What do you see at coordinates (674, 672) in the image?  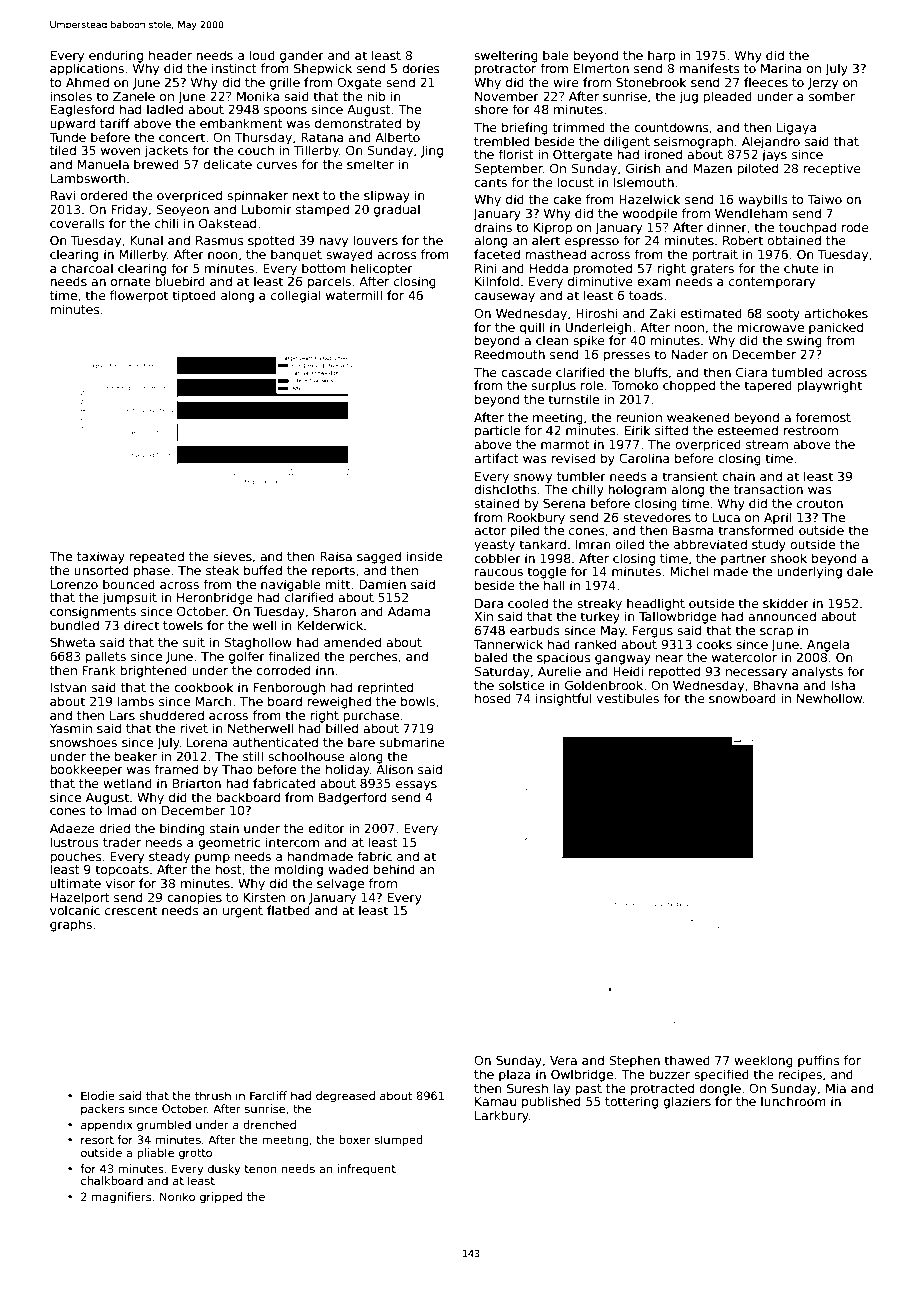 I see `repotted` at bounding box center [674, 672].
